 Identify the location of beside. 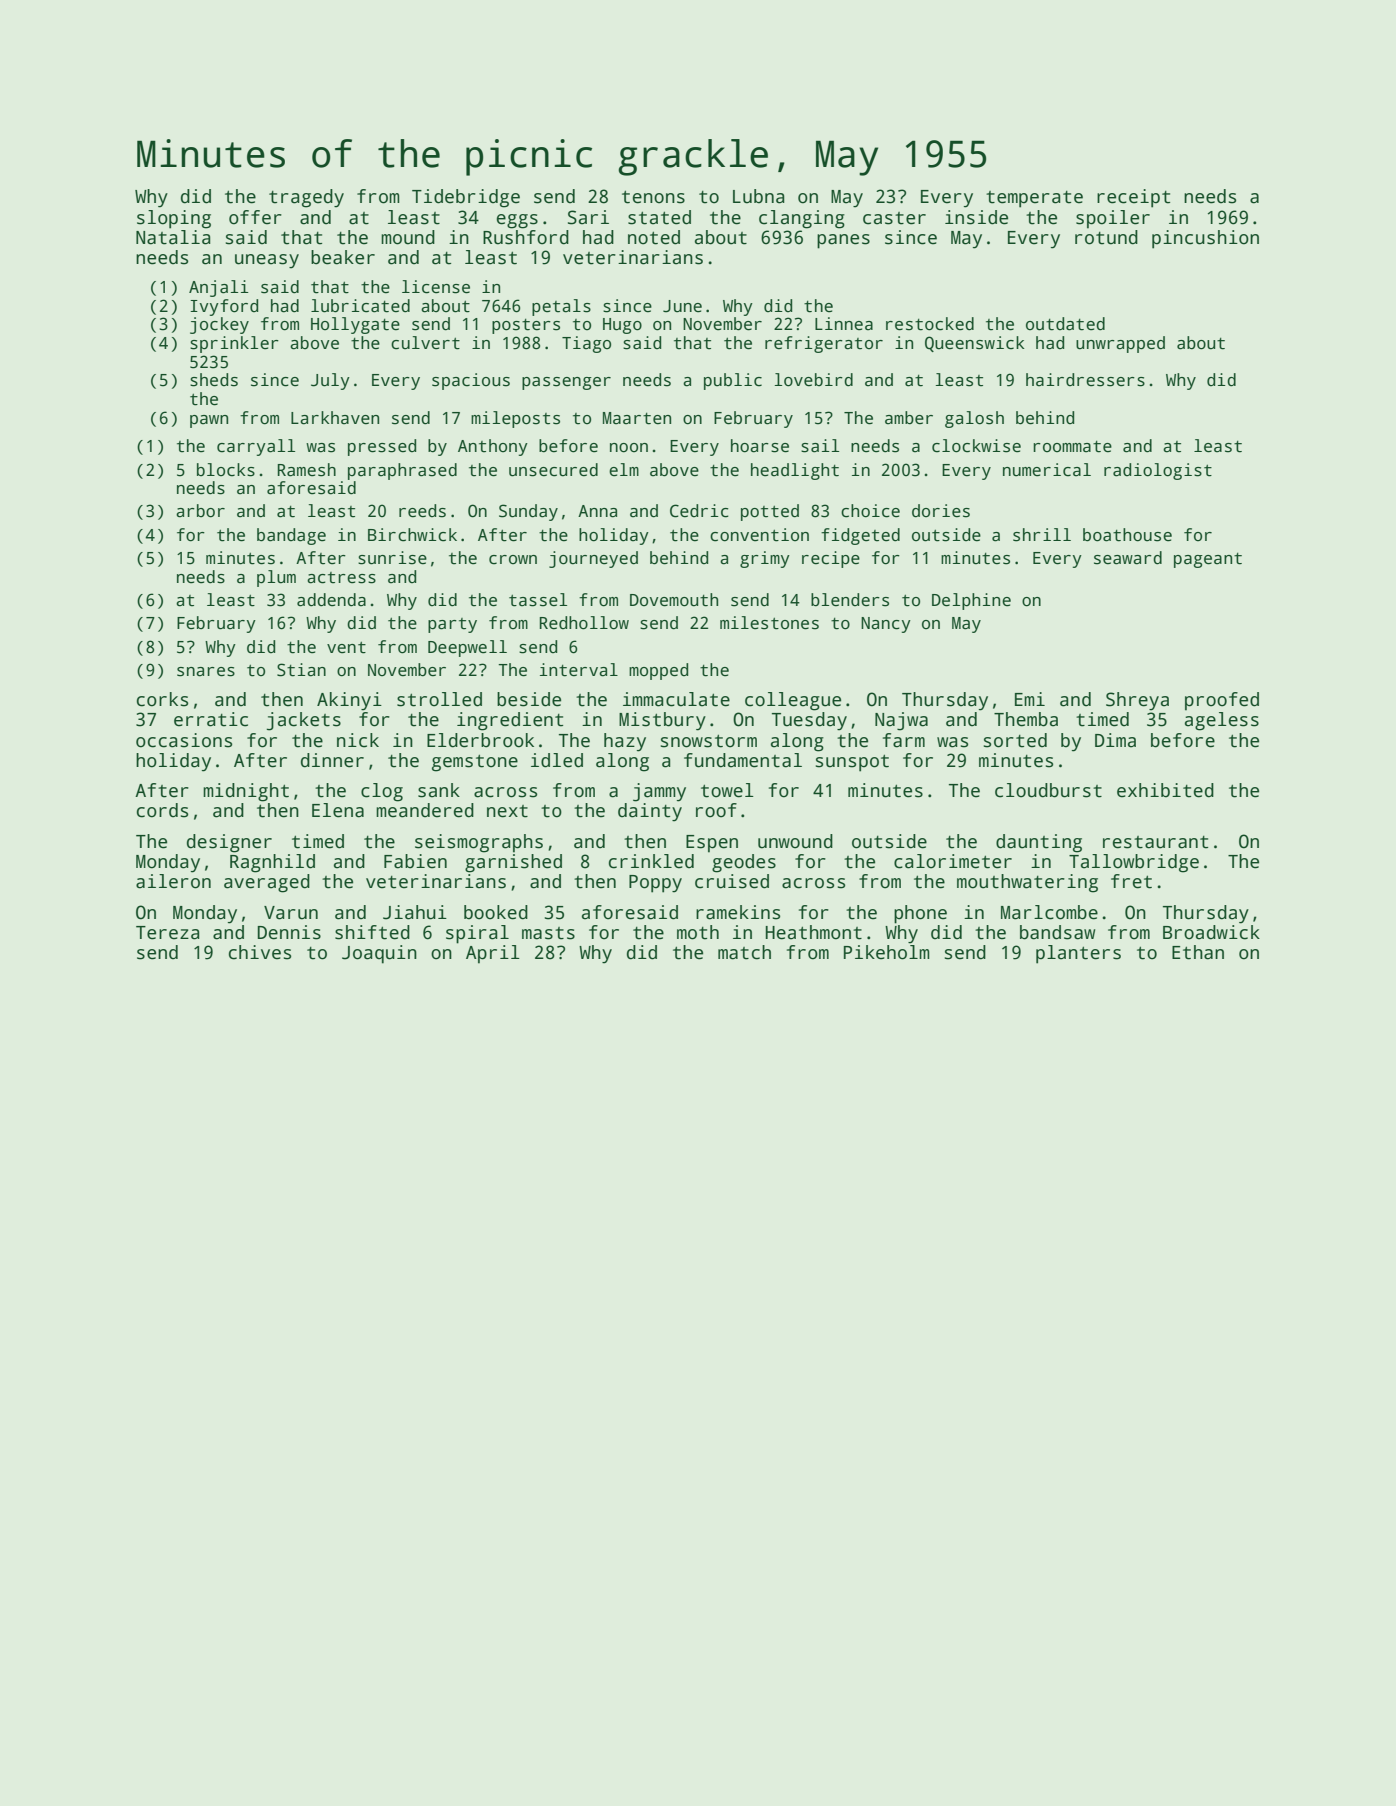
(529, 699).
